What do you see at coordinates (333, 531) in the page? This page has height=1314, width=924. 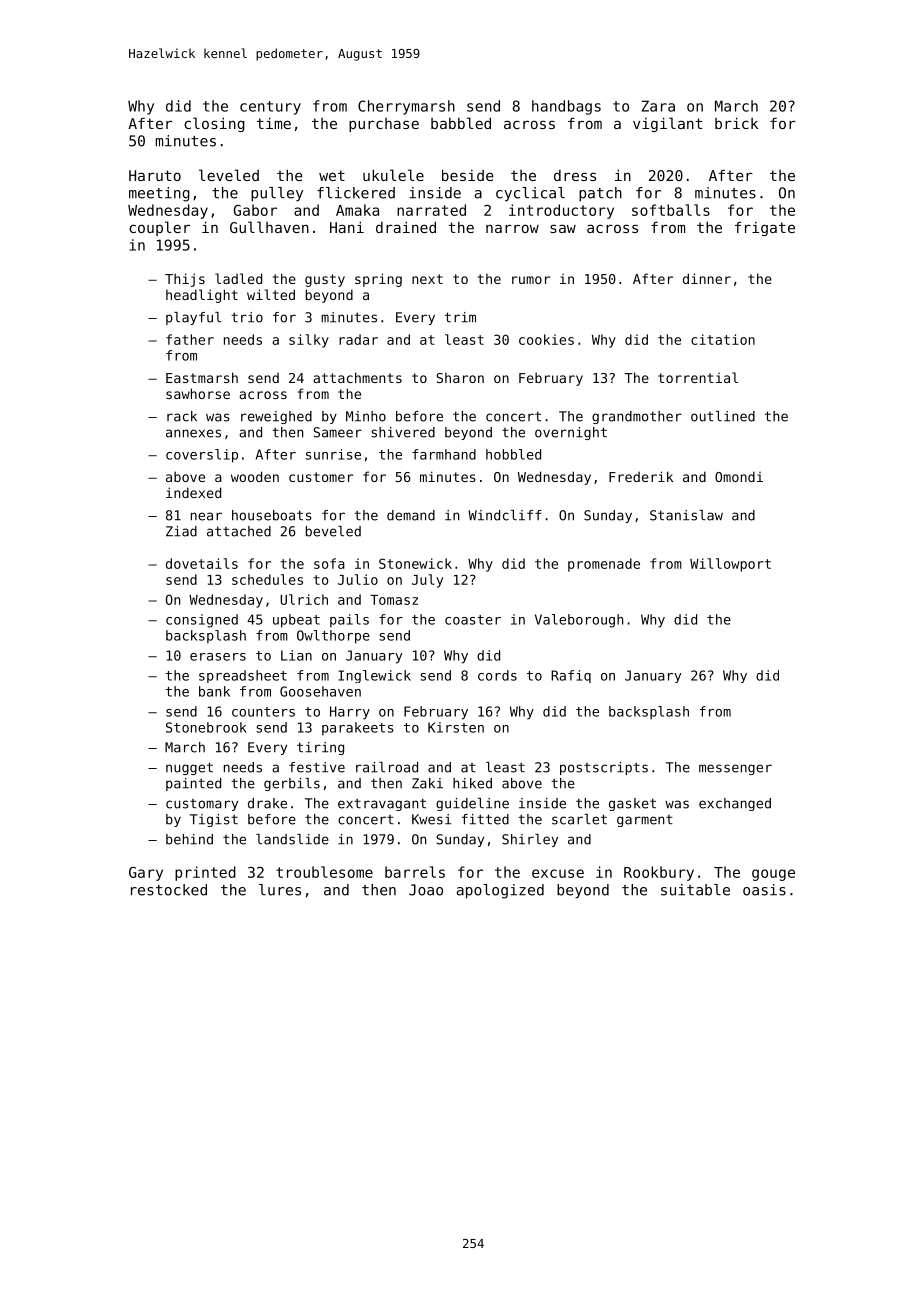 I see `beveled` at bounding box center [333, 531].
